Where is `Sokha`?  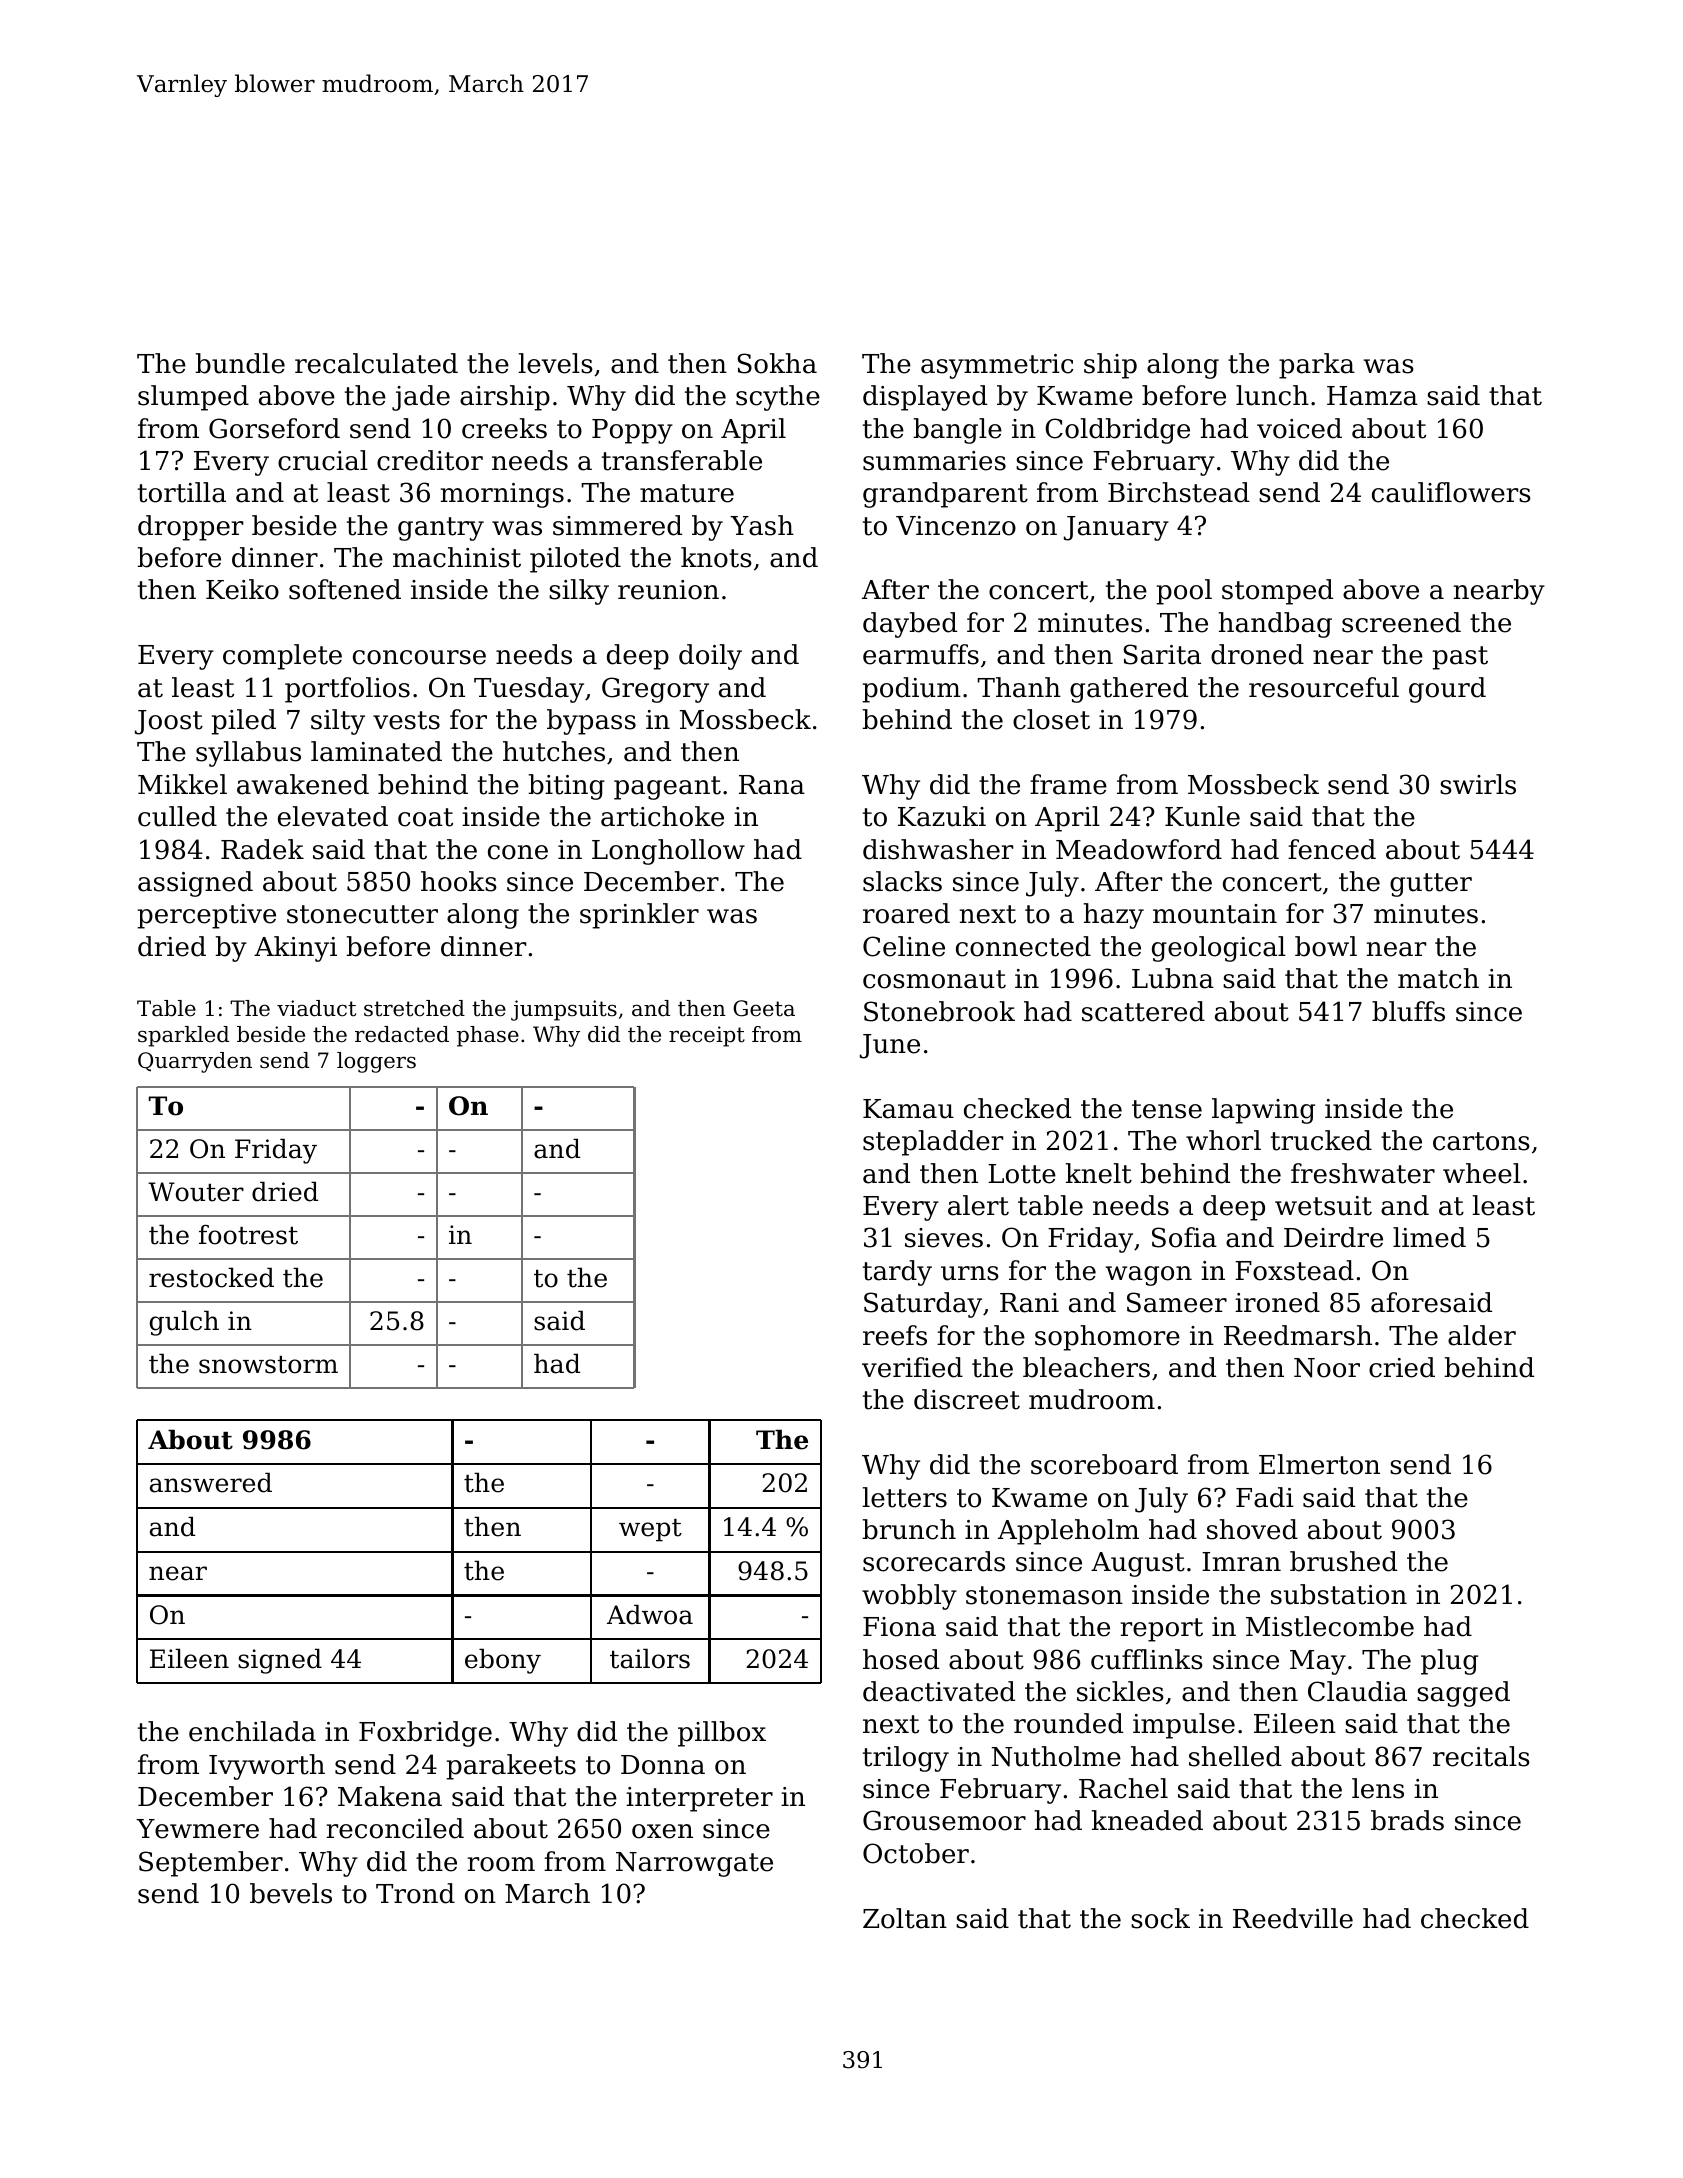
Sokha is located at coordinates (777, 363).
